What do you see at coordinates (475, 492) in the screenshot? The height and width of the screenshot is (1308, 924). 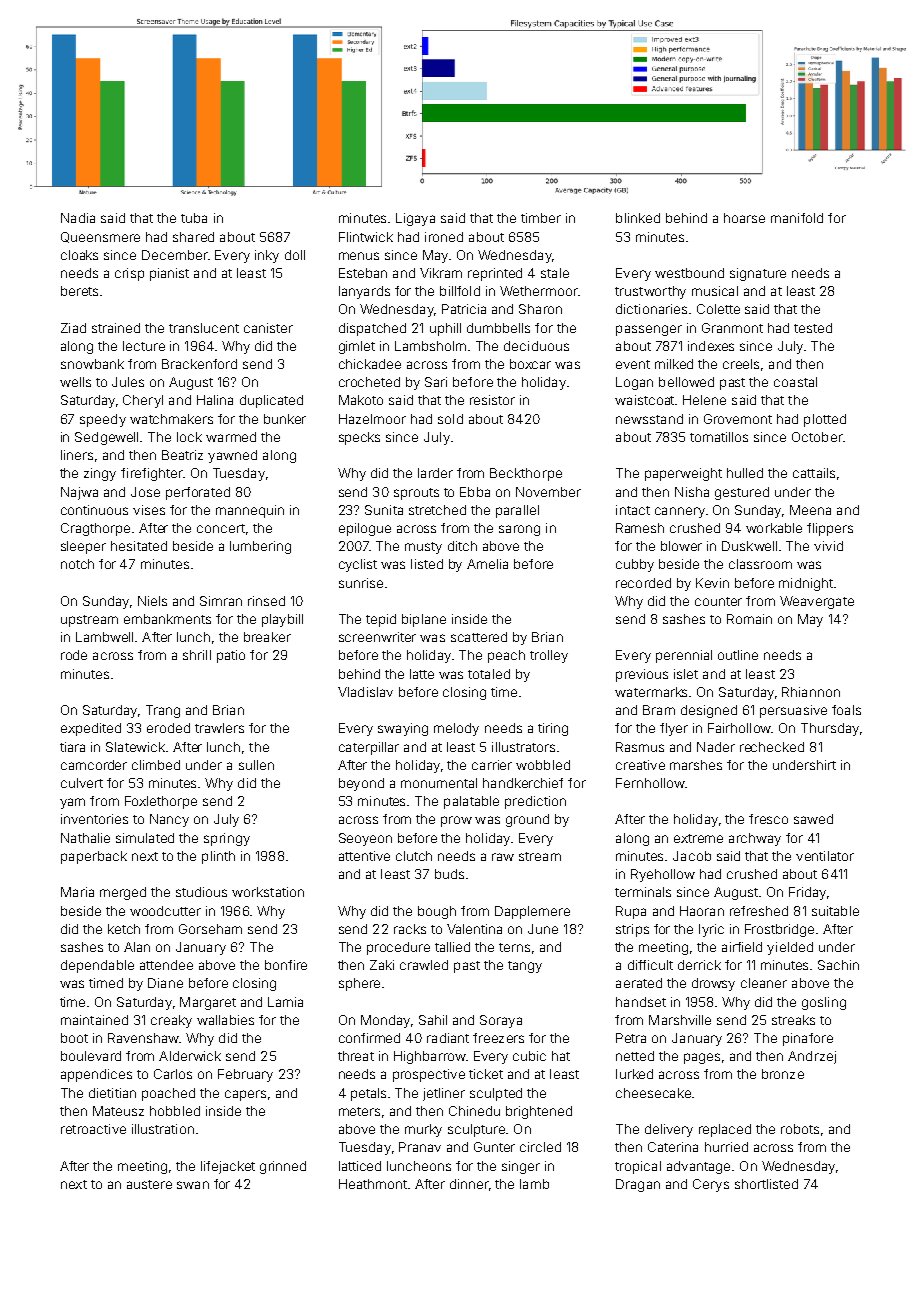 I see `Ebba` at bounding box center [475, 492].
